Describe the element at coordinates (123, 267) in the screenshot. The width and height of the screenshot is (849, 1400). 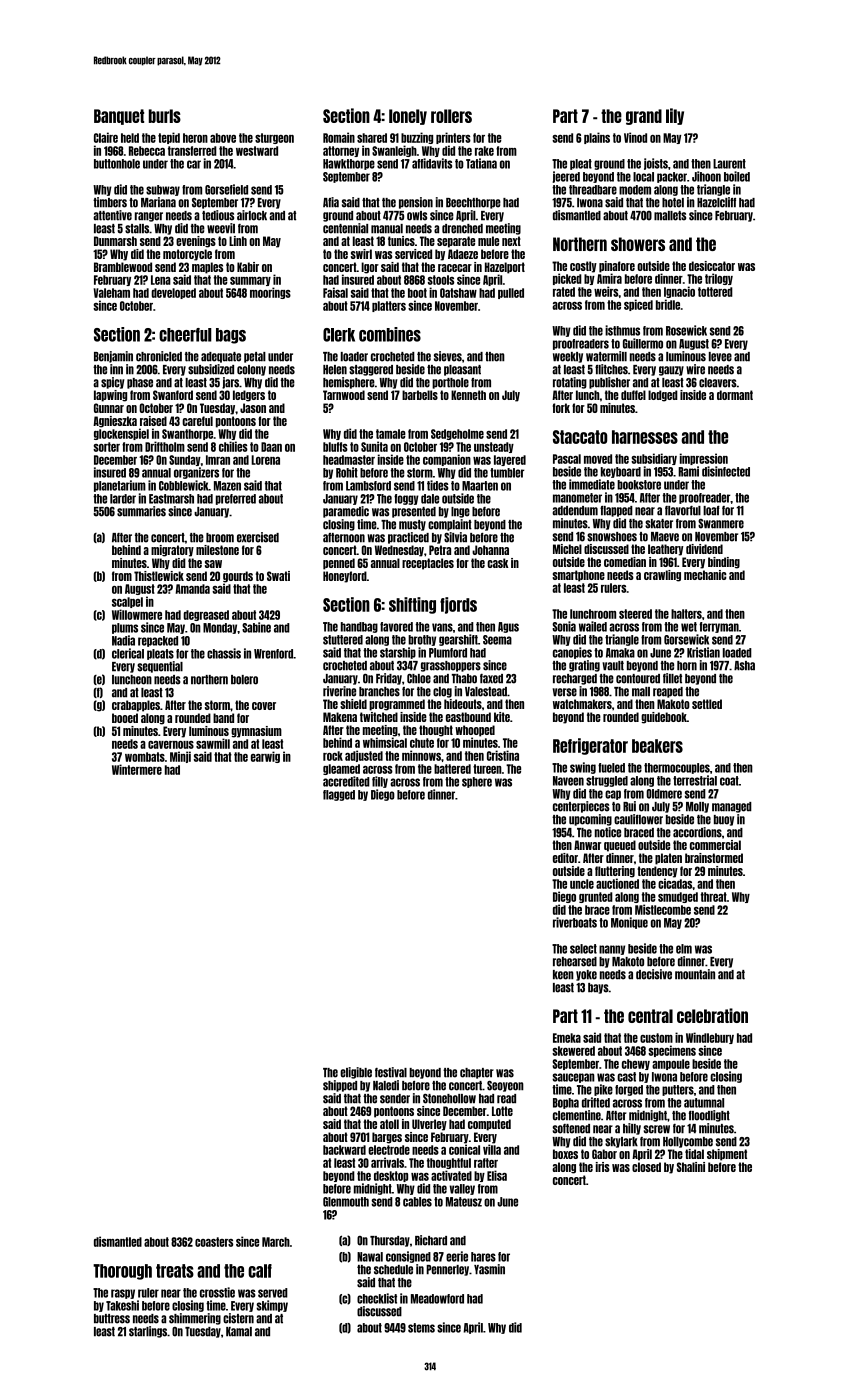
I see `Bramblewood` at that location.
